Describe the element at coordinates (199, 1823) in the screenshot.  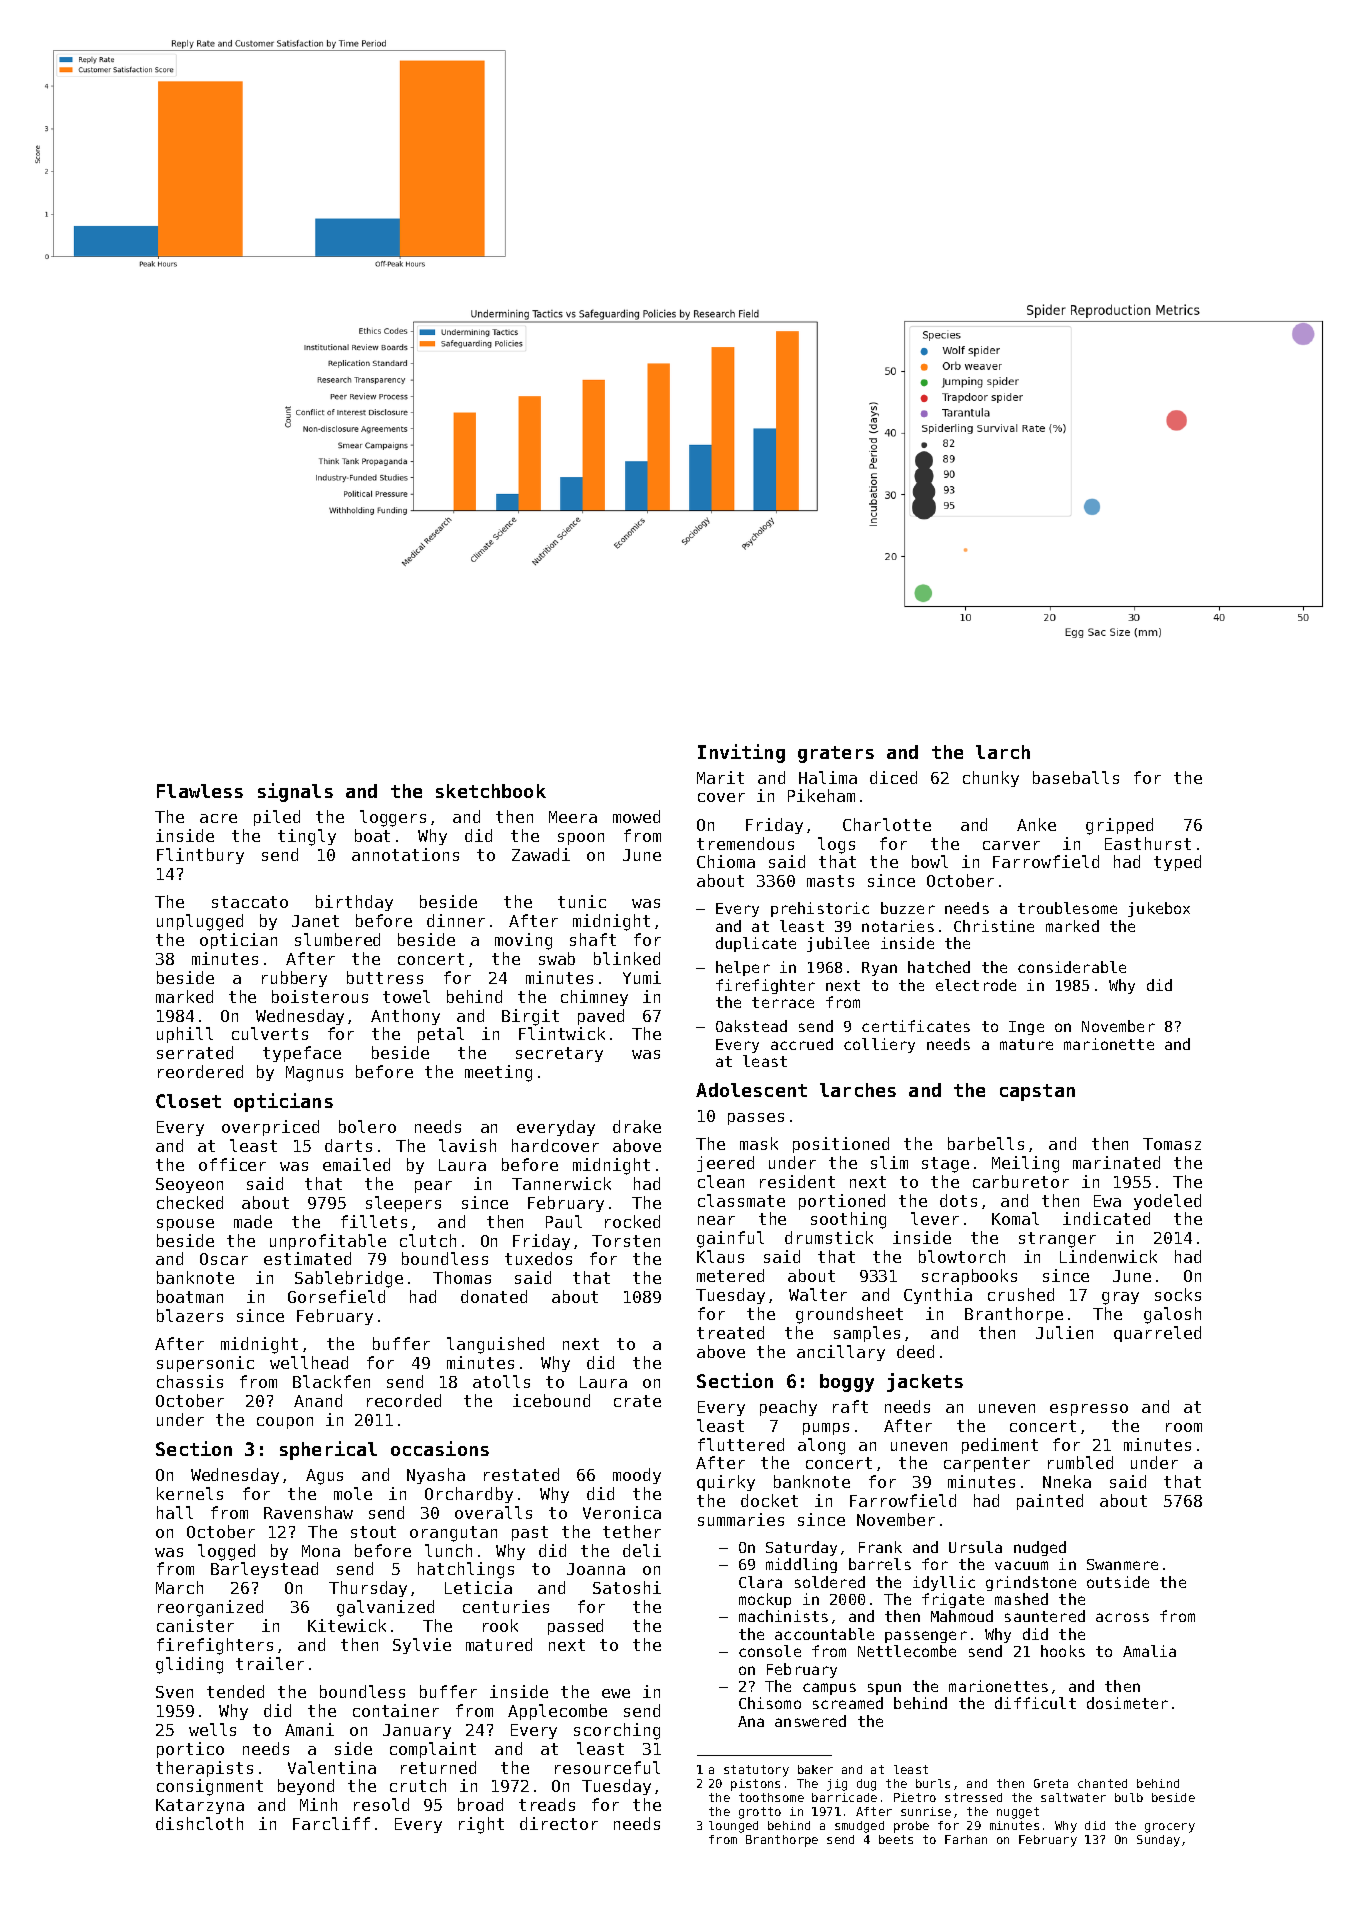
I see `dishcloth` at that location.
